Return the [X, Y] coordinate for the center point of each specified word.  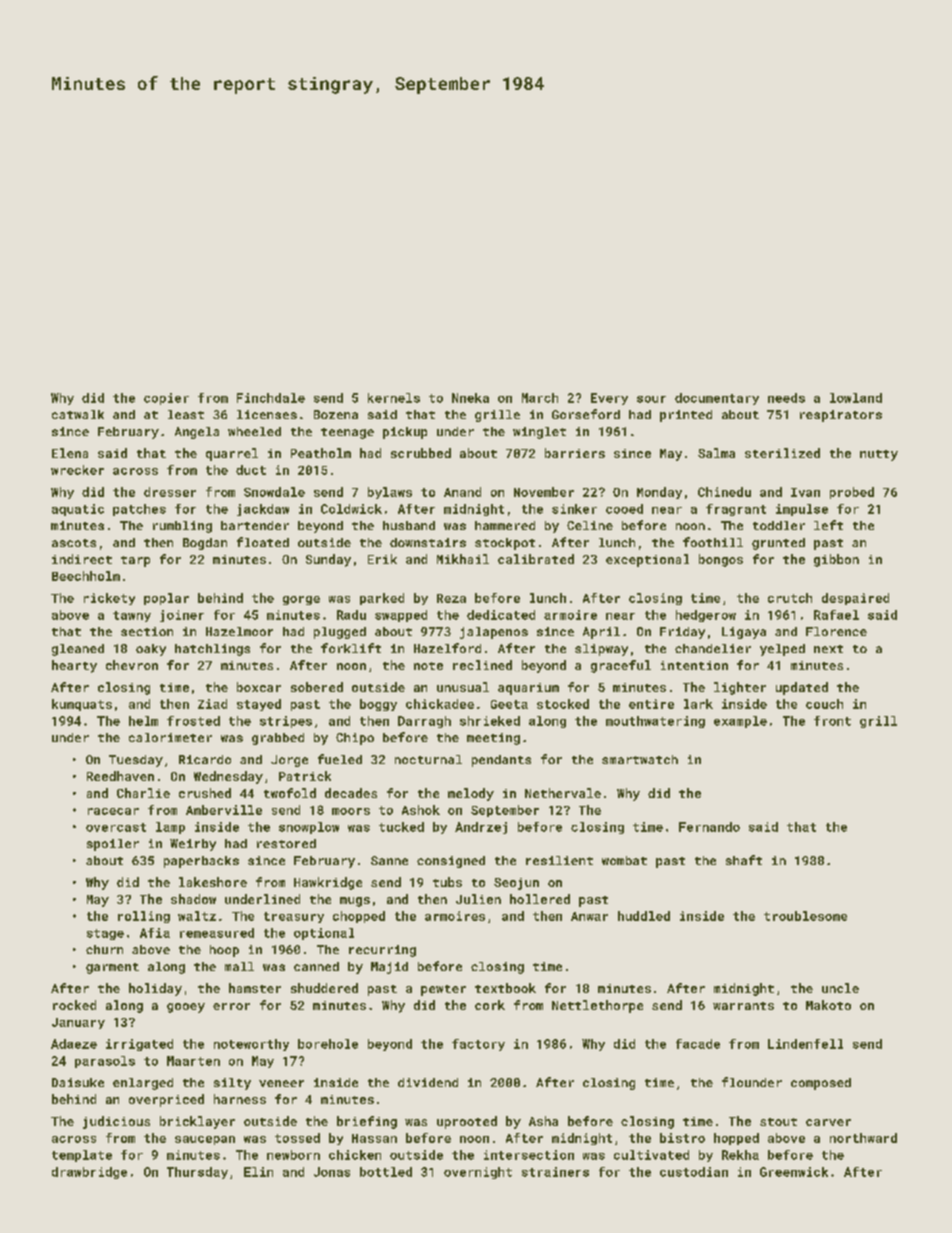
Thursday [197, 1173]
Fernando [709, 827]
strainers [555, 1172]
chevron [132, 665]
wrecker [77, 470]
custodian [694, 1172]
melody [471, 794]
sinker [574, 509]
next [828, 649]
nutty [879, 455]
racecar [113, 811]
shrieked [490, 721]
